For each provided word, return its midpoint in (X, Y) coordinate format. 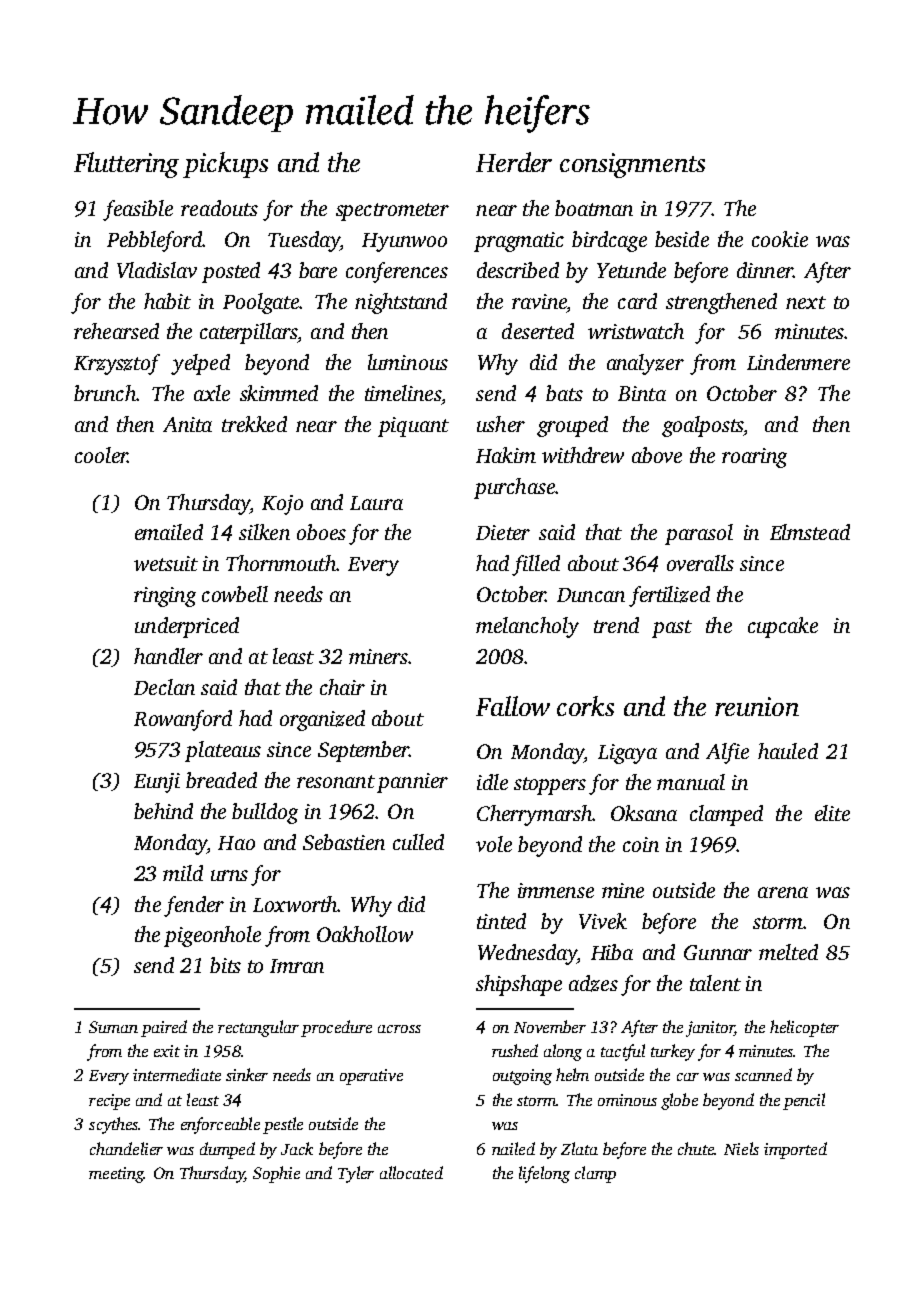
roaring (754, 458)
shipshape (519, 985)
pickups (225, 165)
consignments (632, 165)
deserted (538, 331)
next (806, 302)
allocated (411, 1172)
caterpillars (248, 333)
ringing (165, 597)
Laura (376, 503)
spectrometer (392, 212)
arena (783, 892)
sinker (247, 1074)
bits (225, 965)
